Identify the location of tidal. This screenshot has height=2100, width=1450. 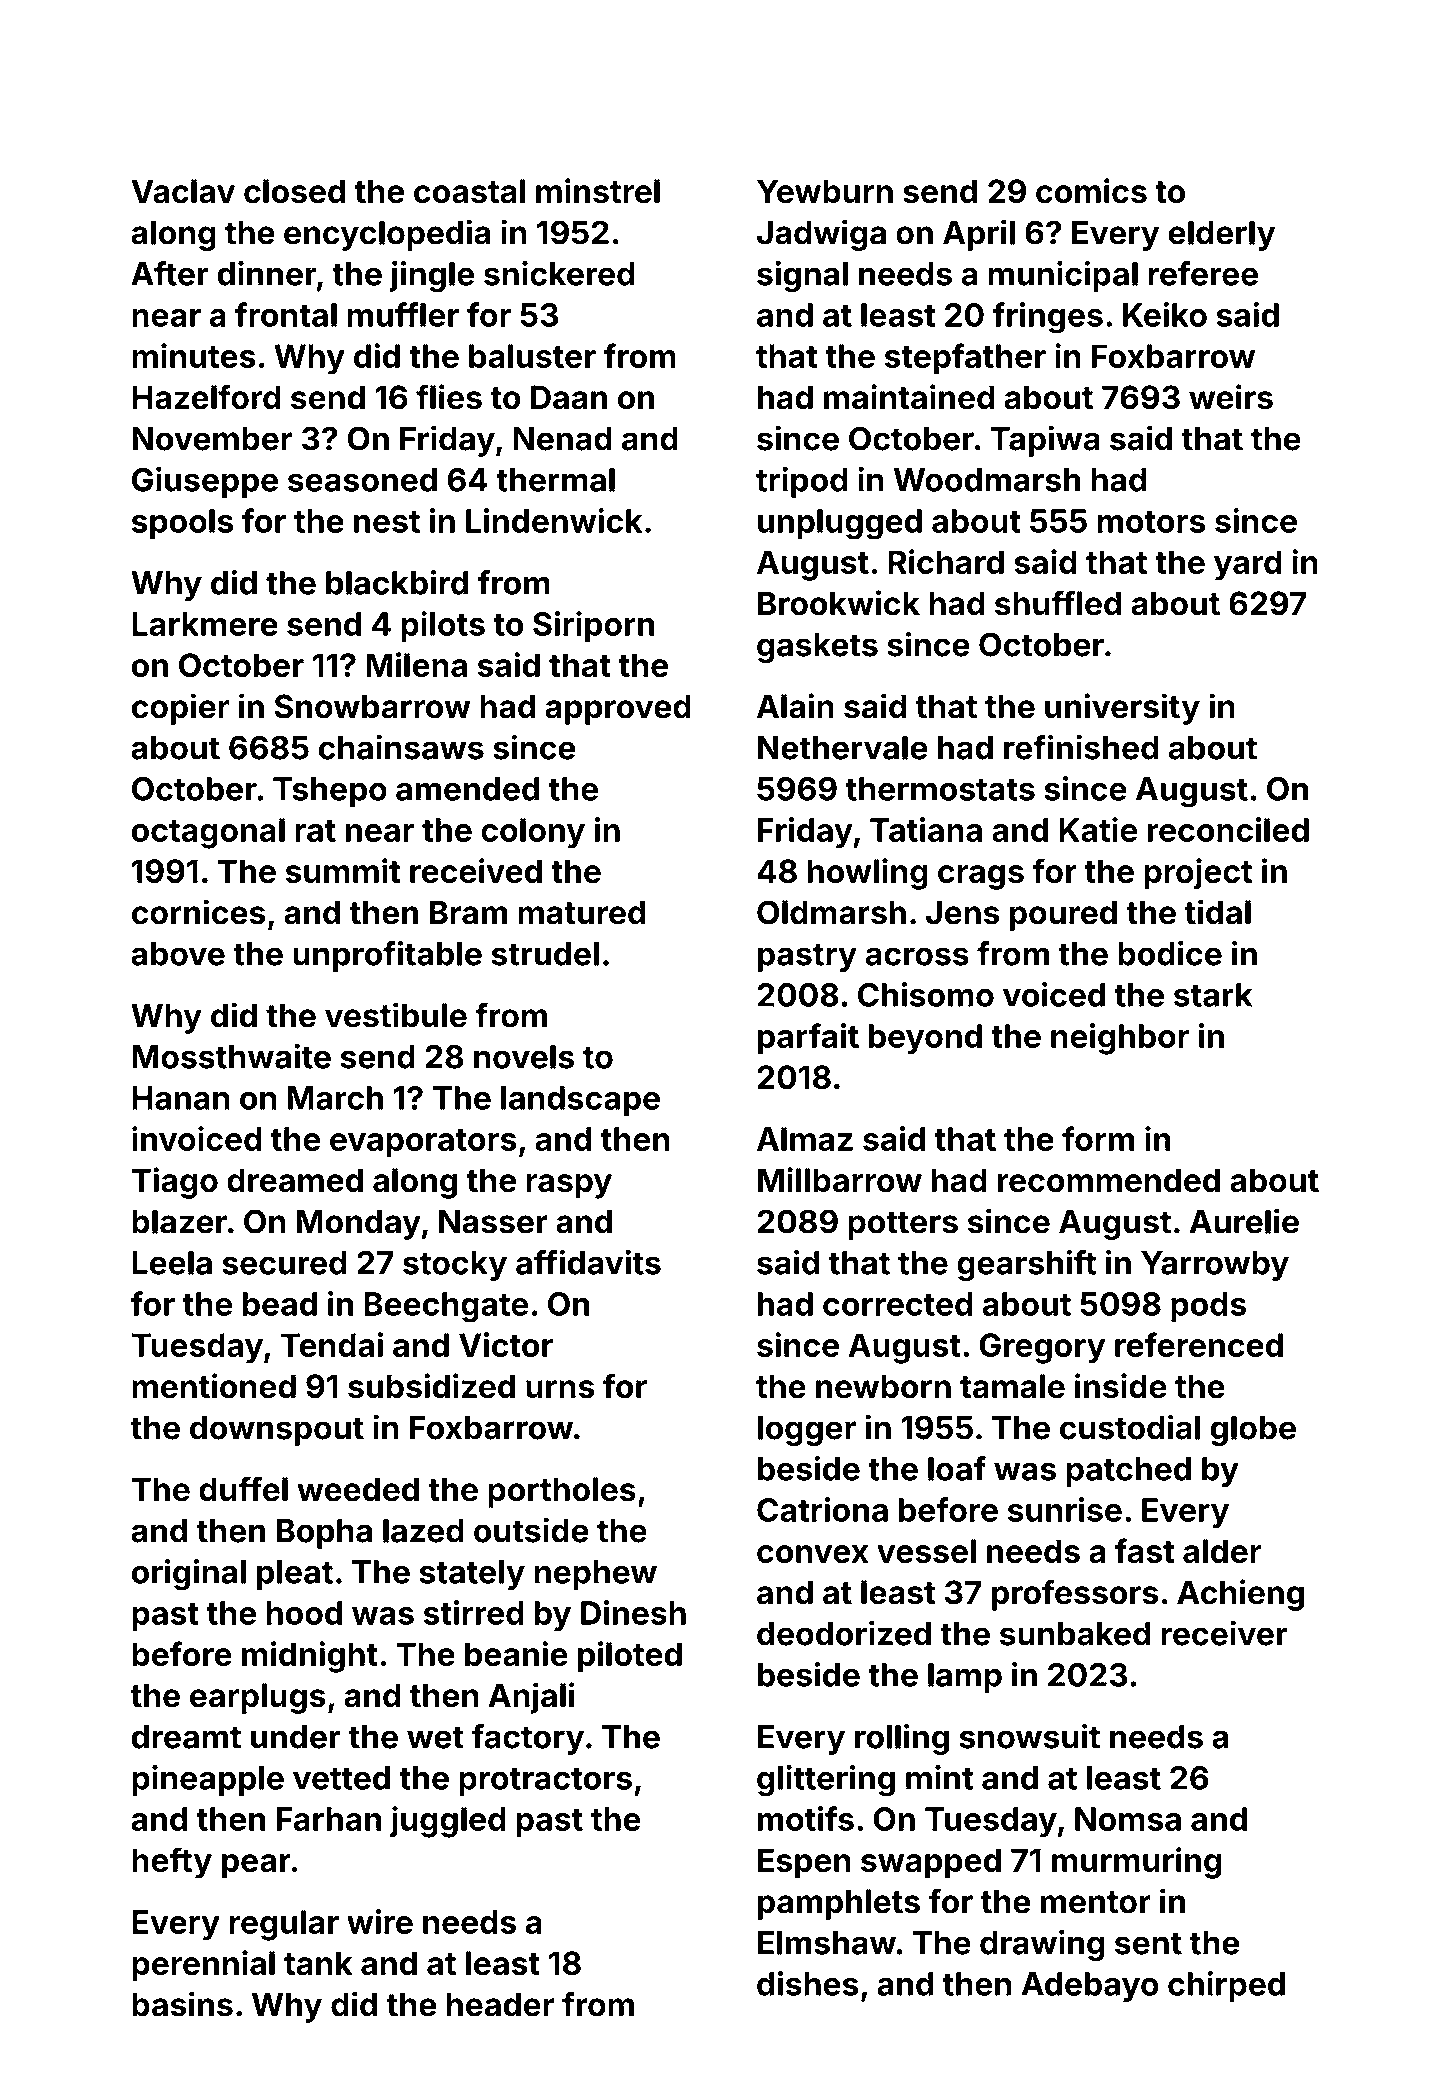
(1218, 912).
